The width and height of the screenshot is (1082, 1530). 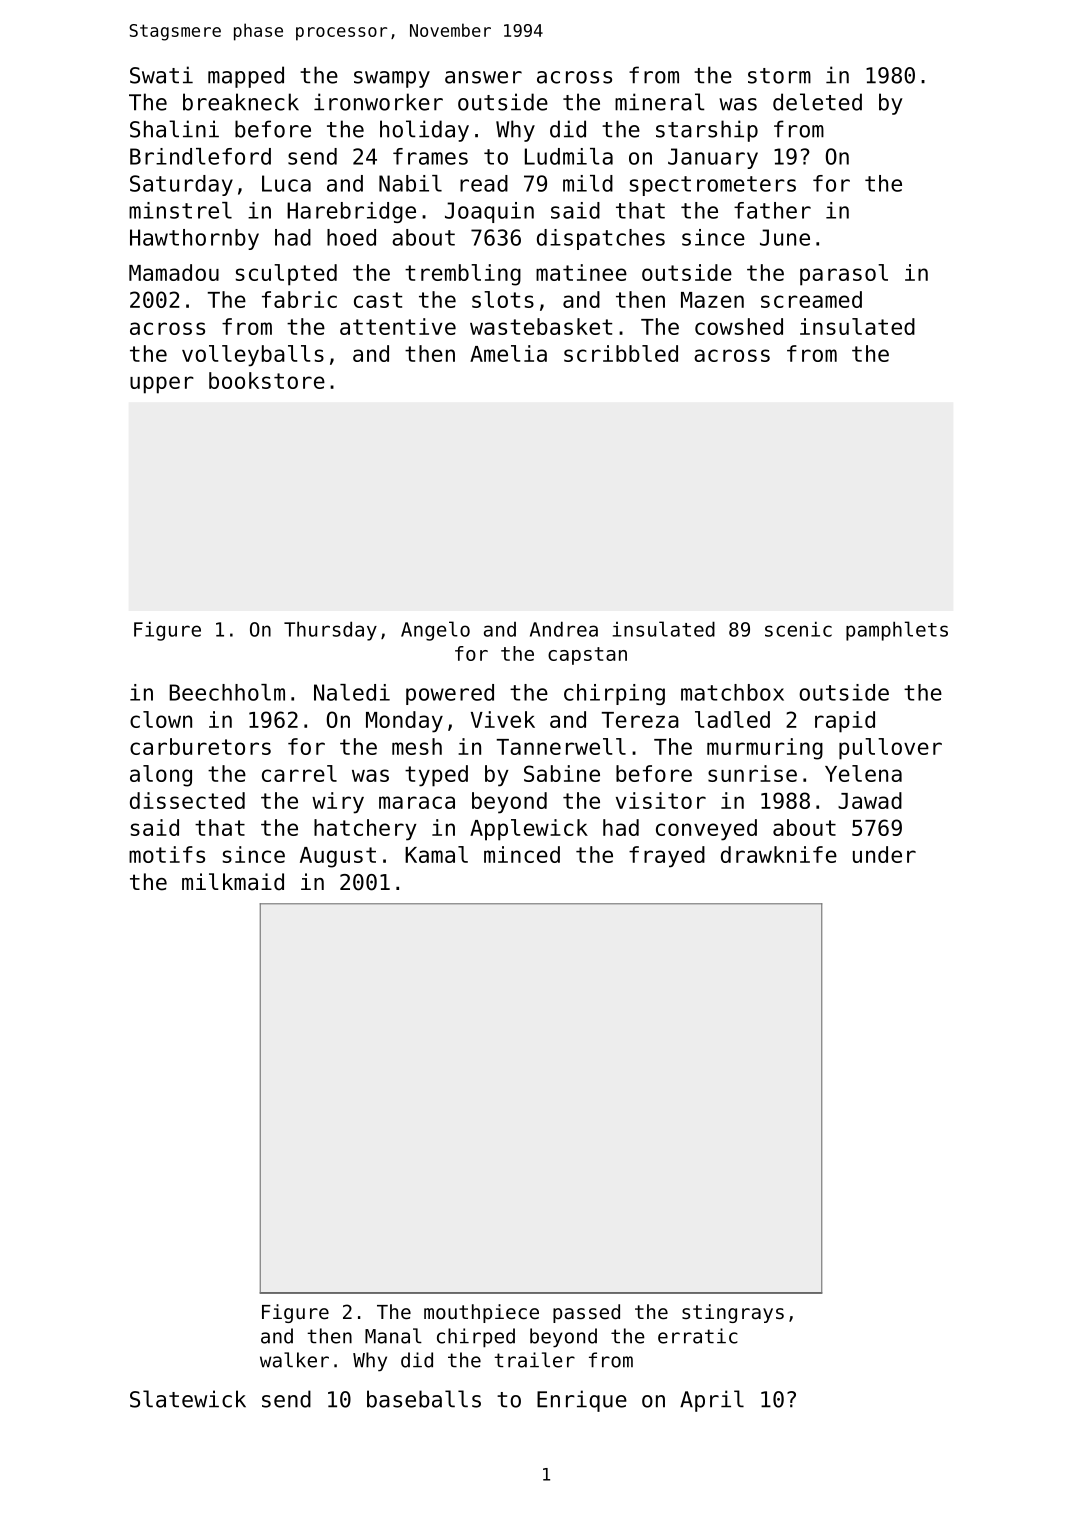 I want to click on storm, so click(x=779, y=76).
